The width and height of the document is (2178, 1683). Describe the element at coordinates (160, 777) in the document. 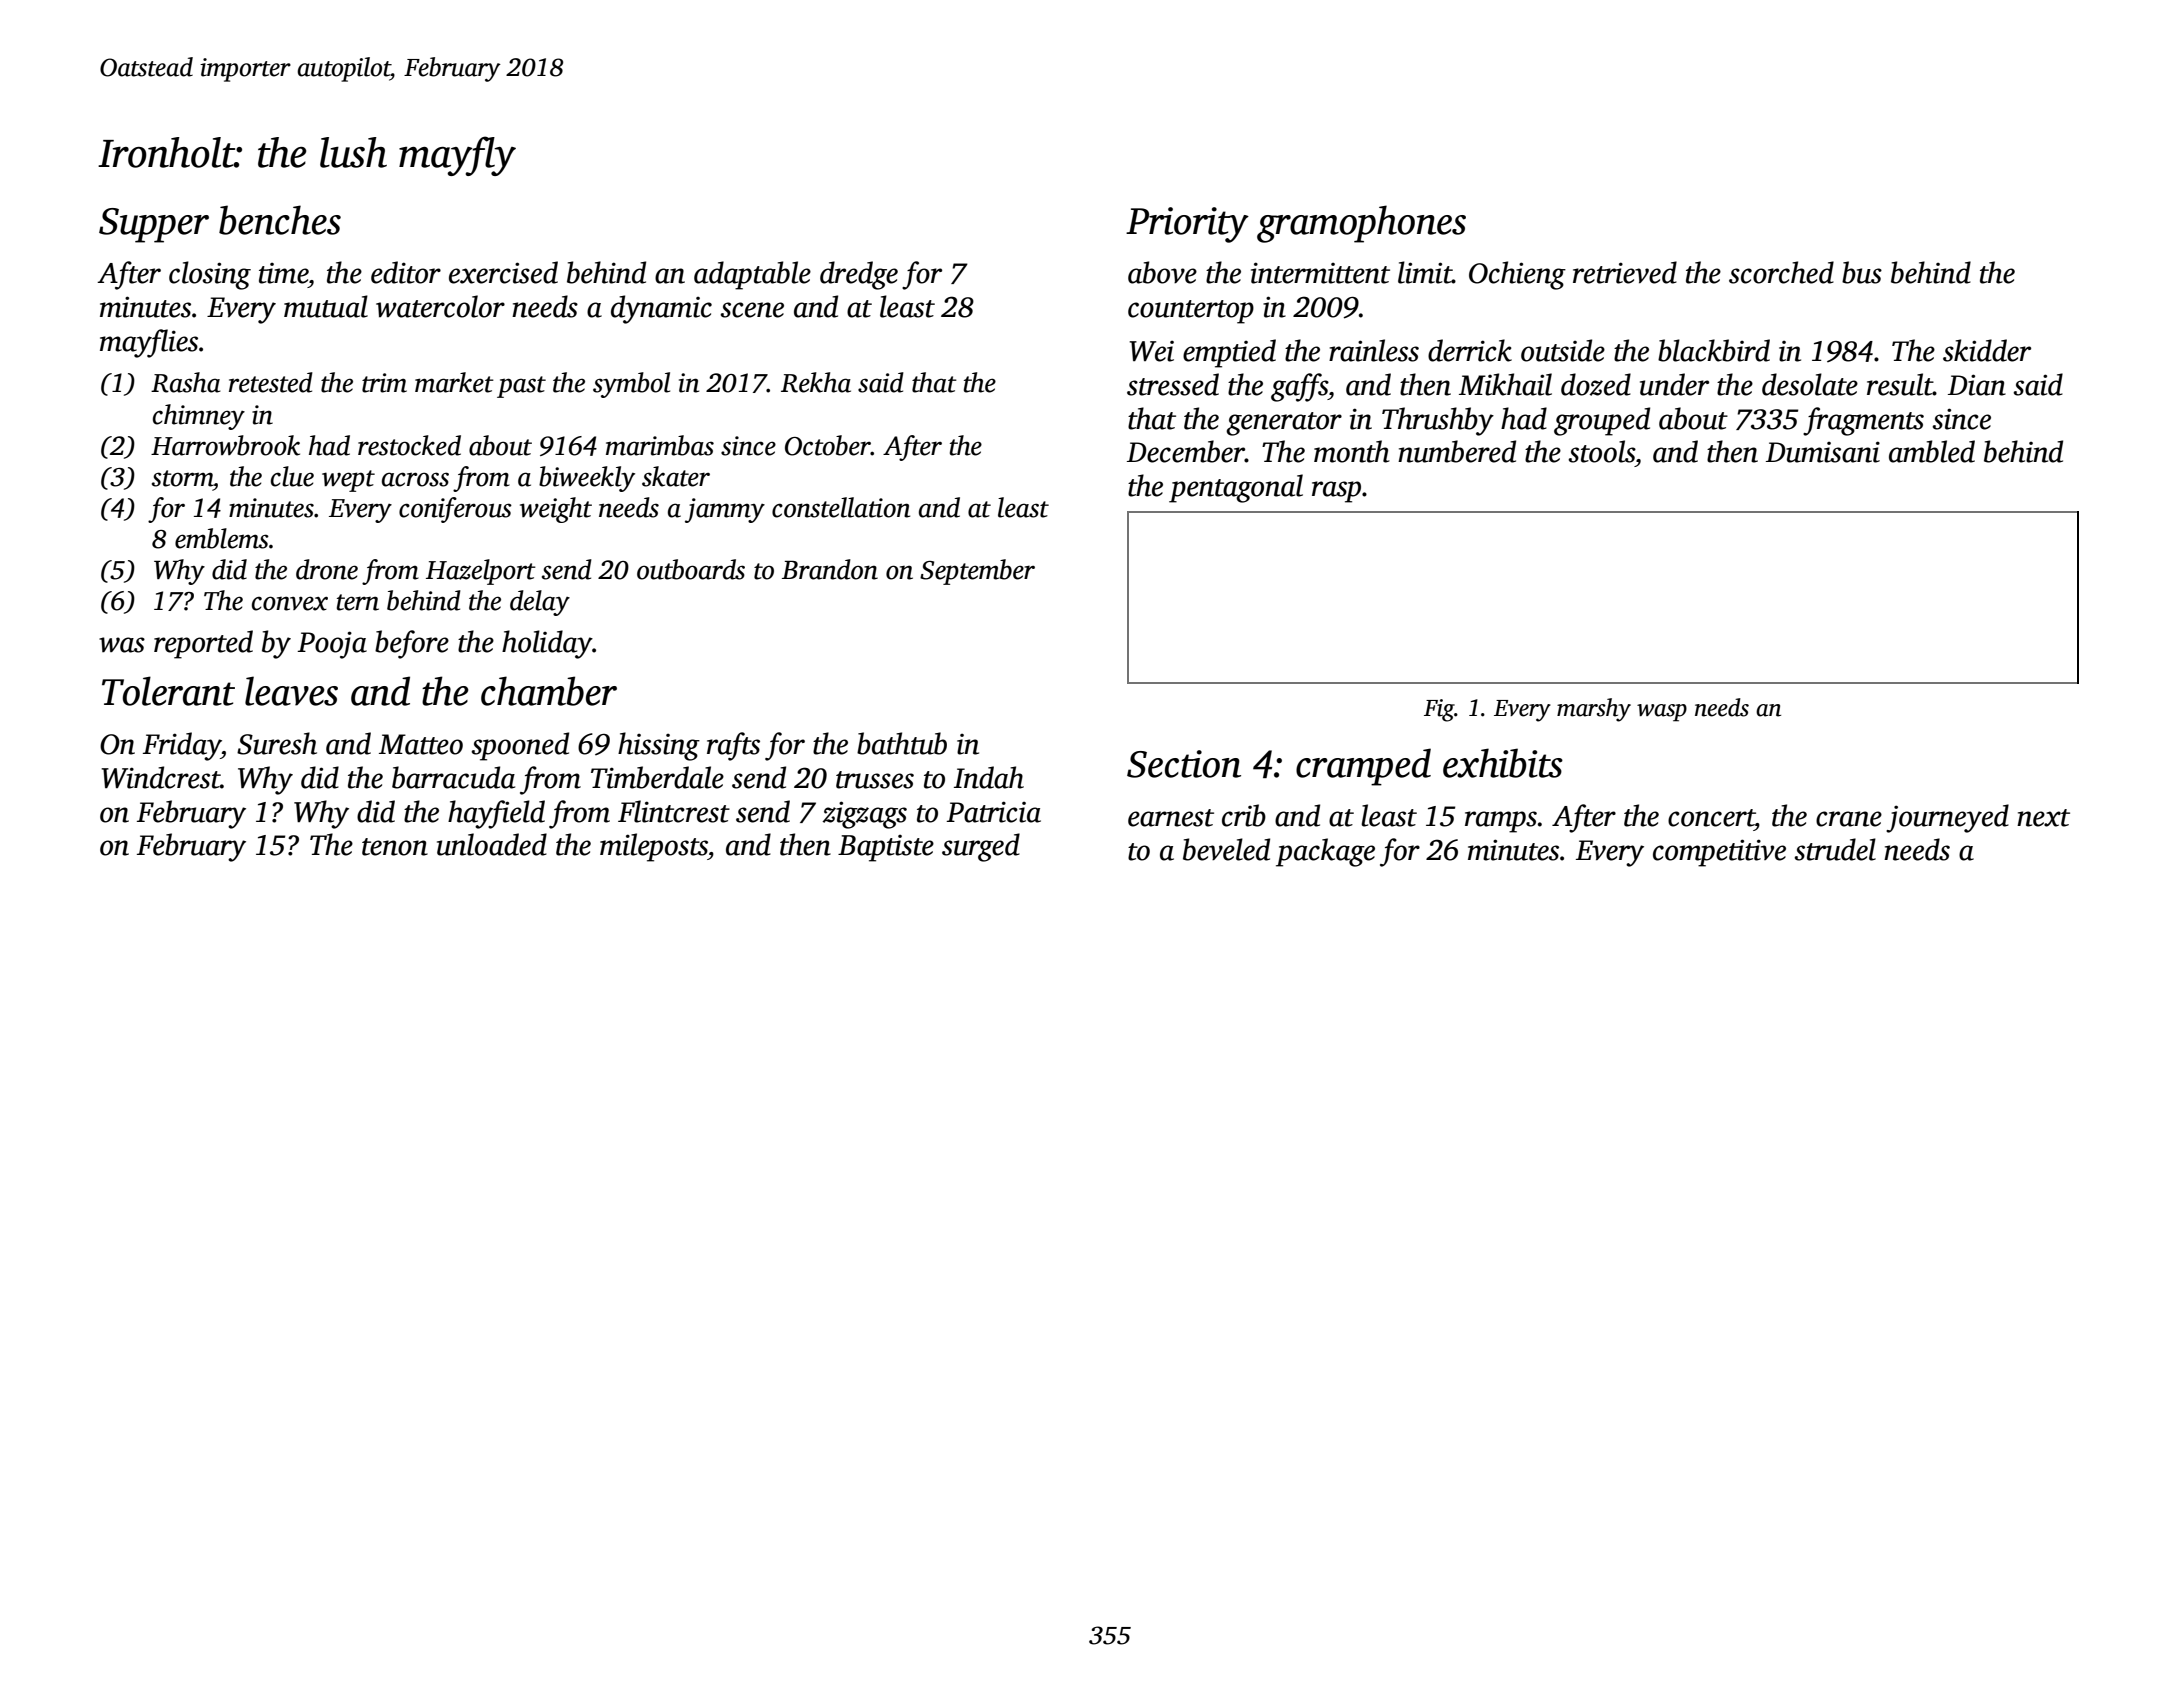

I see `Windcrest` at that location.
